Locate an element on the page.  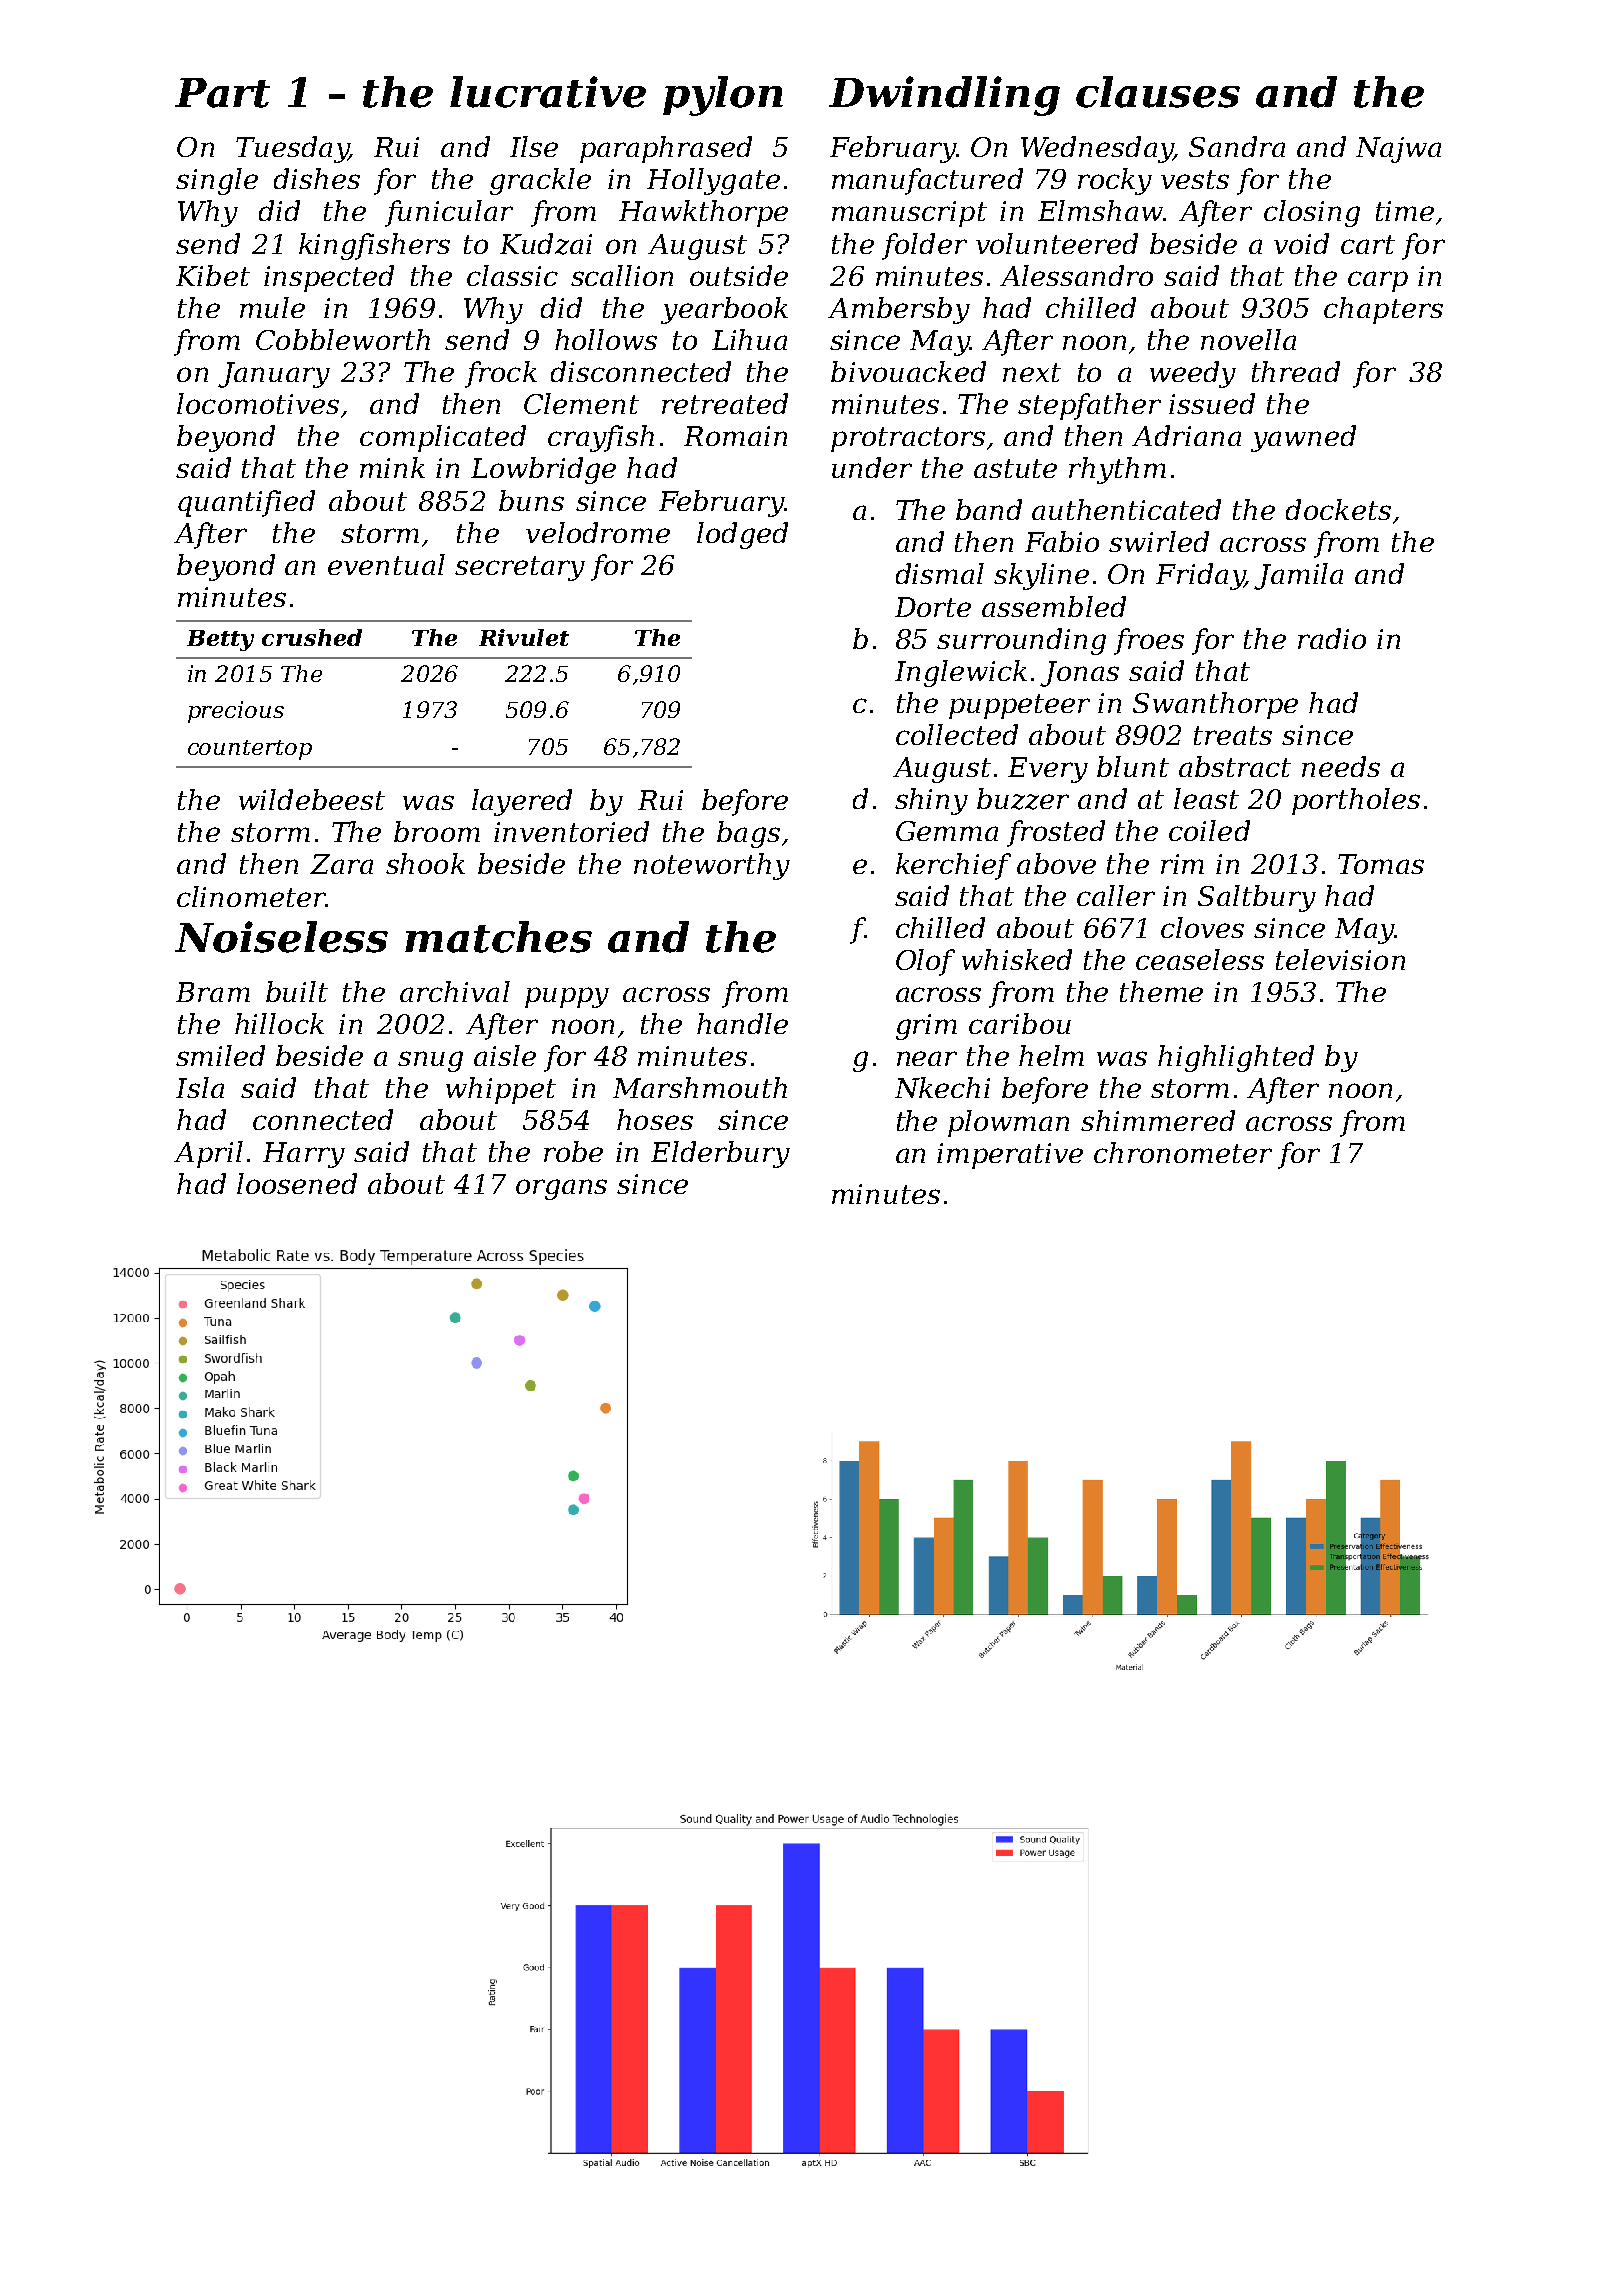
imperative is located at coordinates (1010, 1156).
